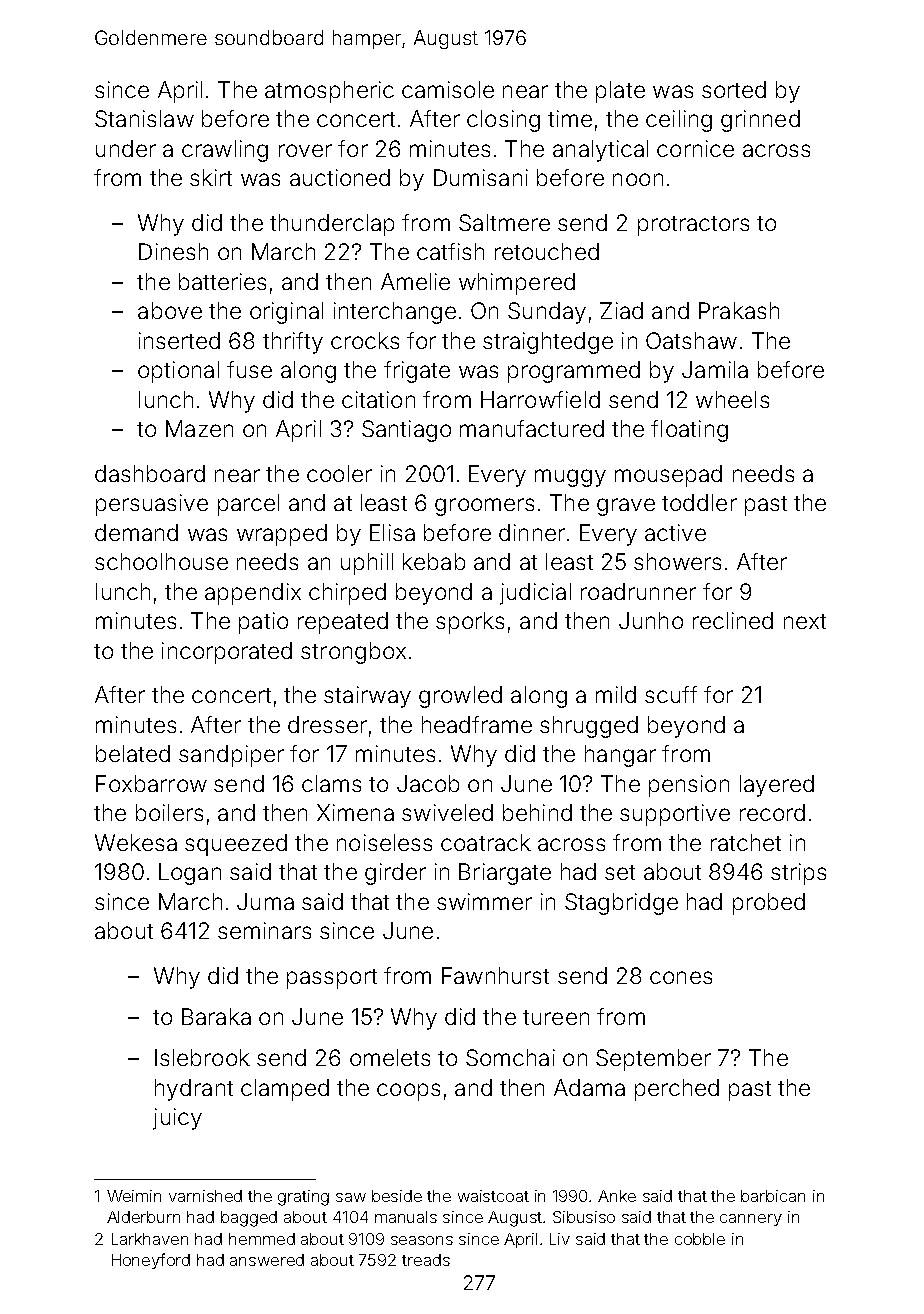 Image resolution: width=924 pixels, height=1314 pixels. I want to click on strongbox, so click(353, 653).
